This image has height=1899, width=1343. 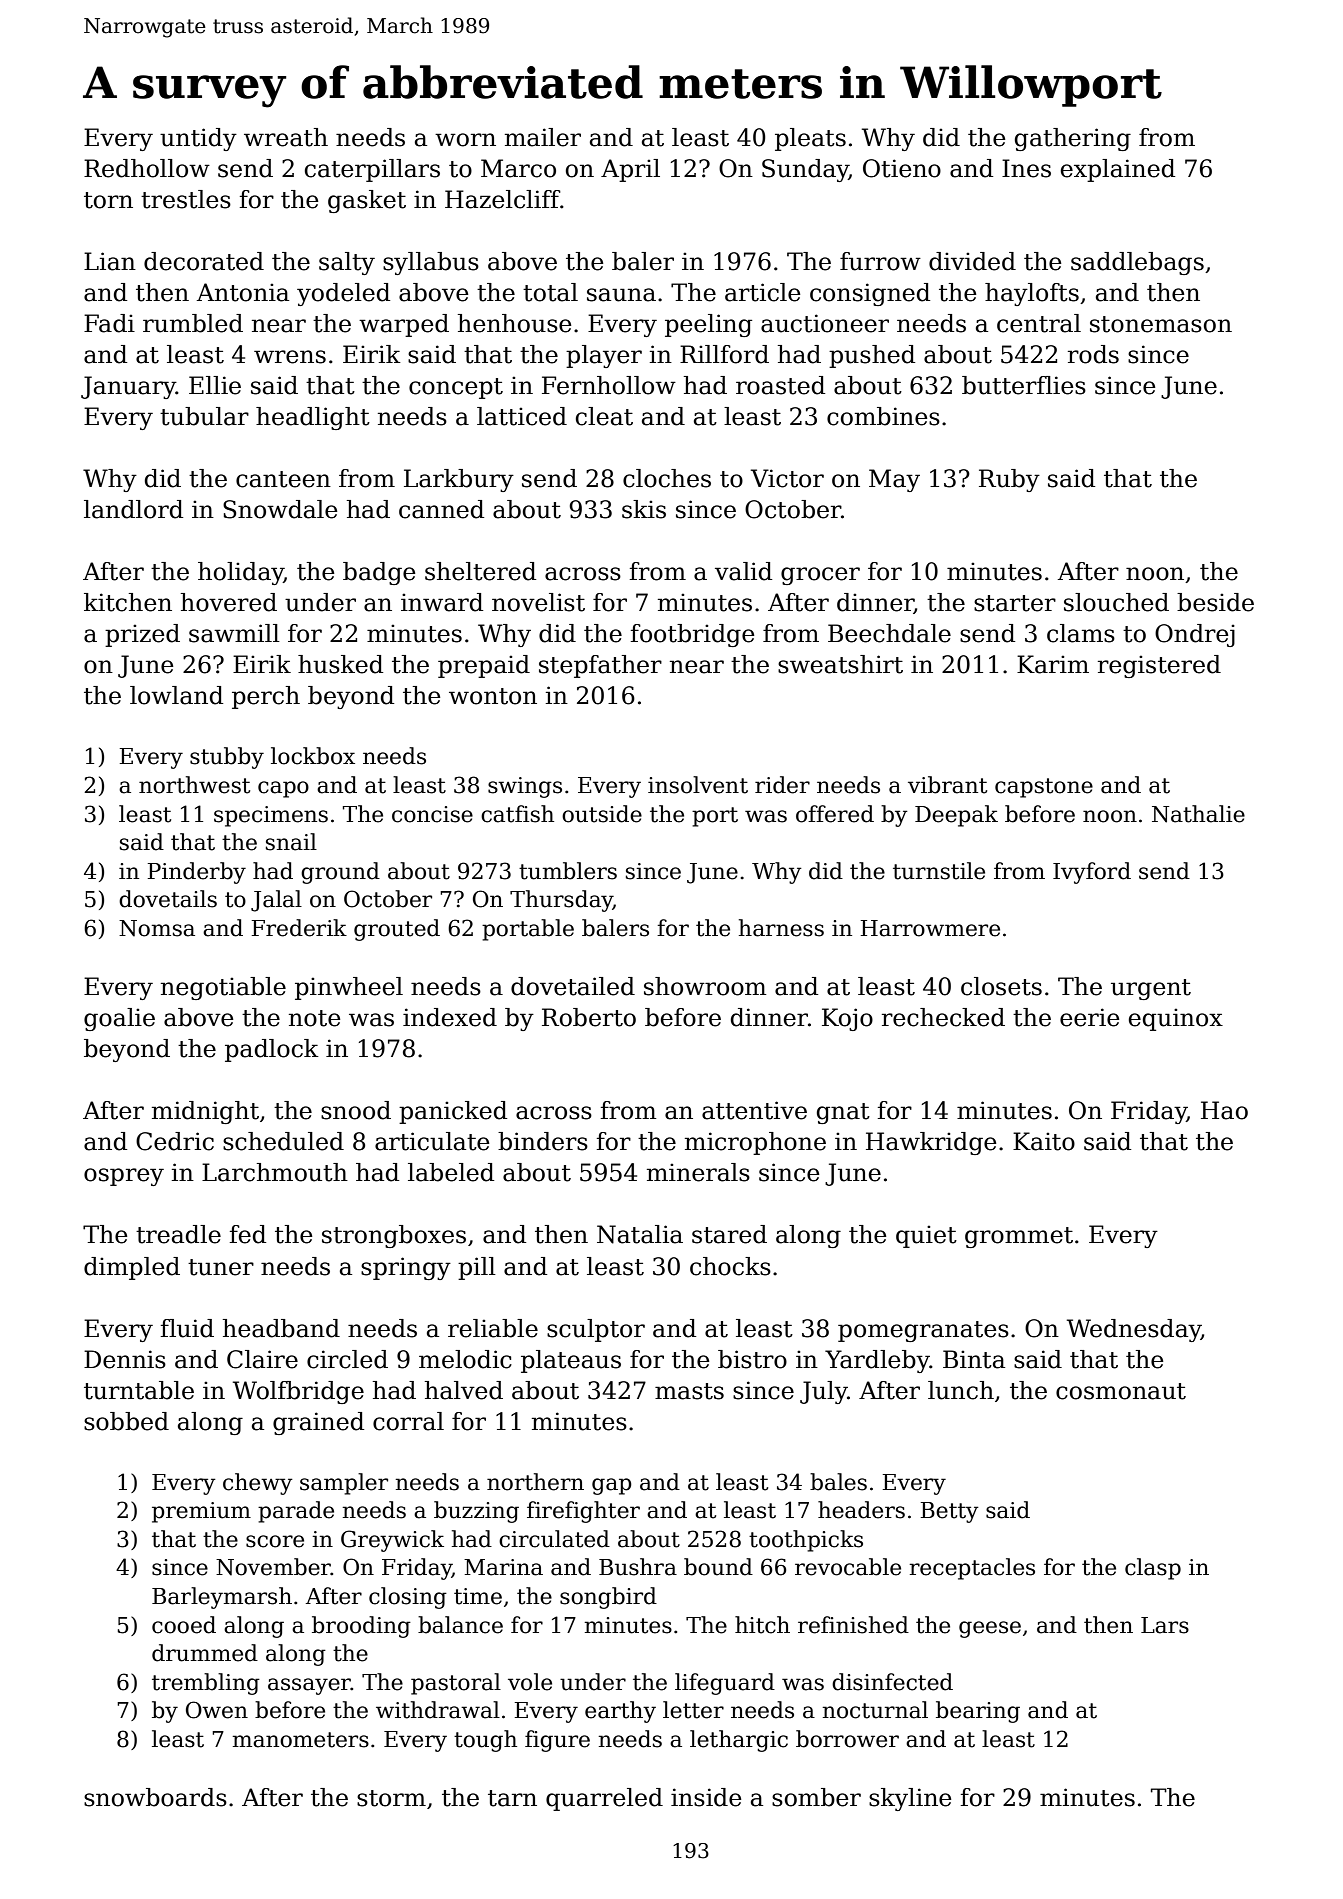 I want to click on grommet, so click(x=1019, y=1237).
